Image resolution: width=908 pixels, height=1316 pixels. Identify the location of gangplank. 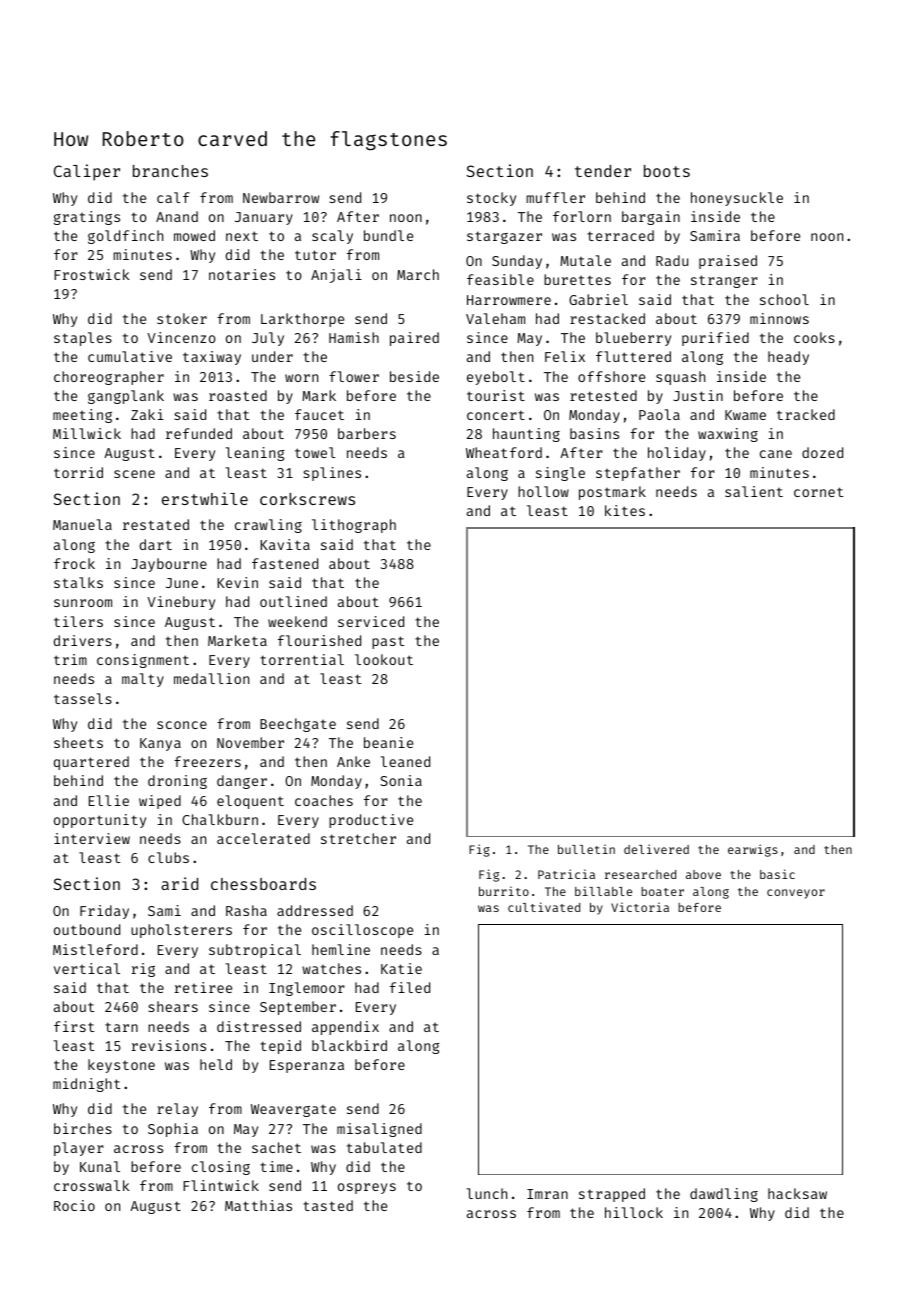
(126, 397).
